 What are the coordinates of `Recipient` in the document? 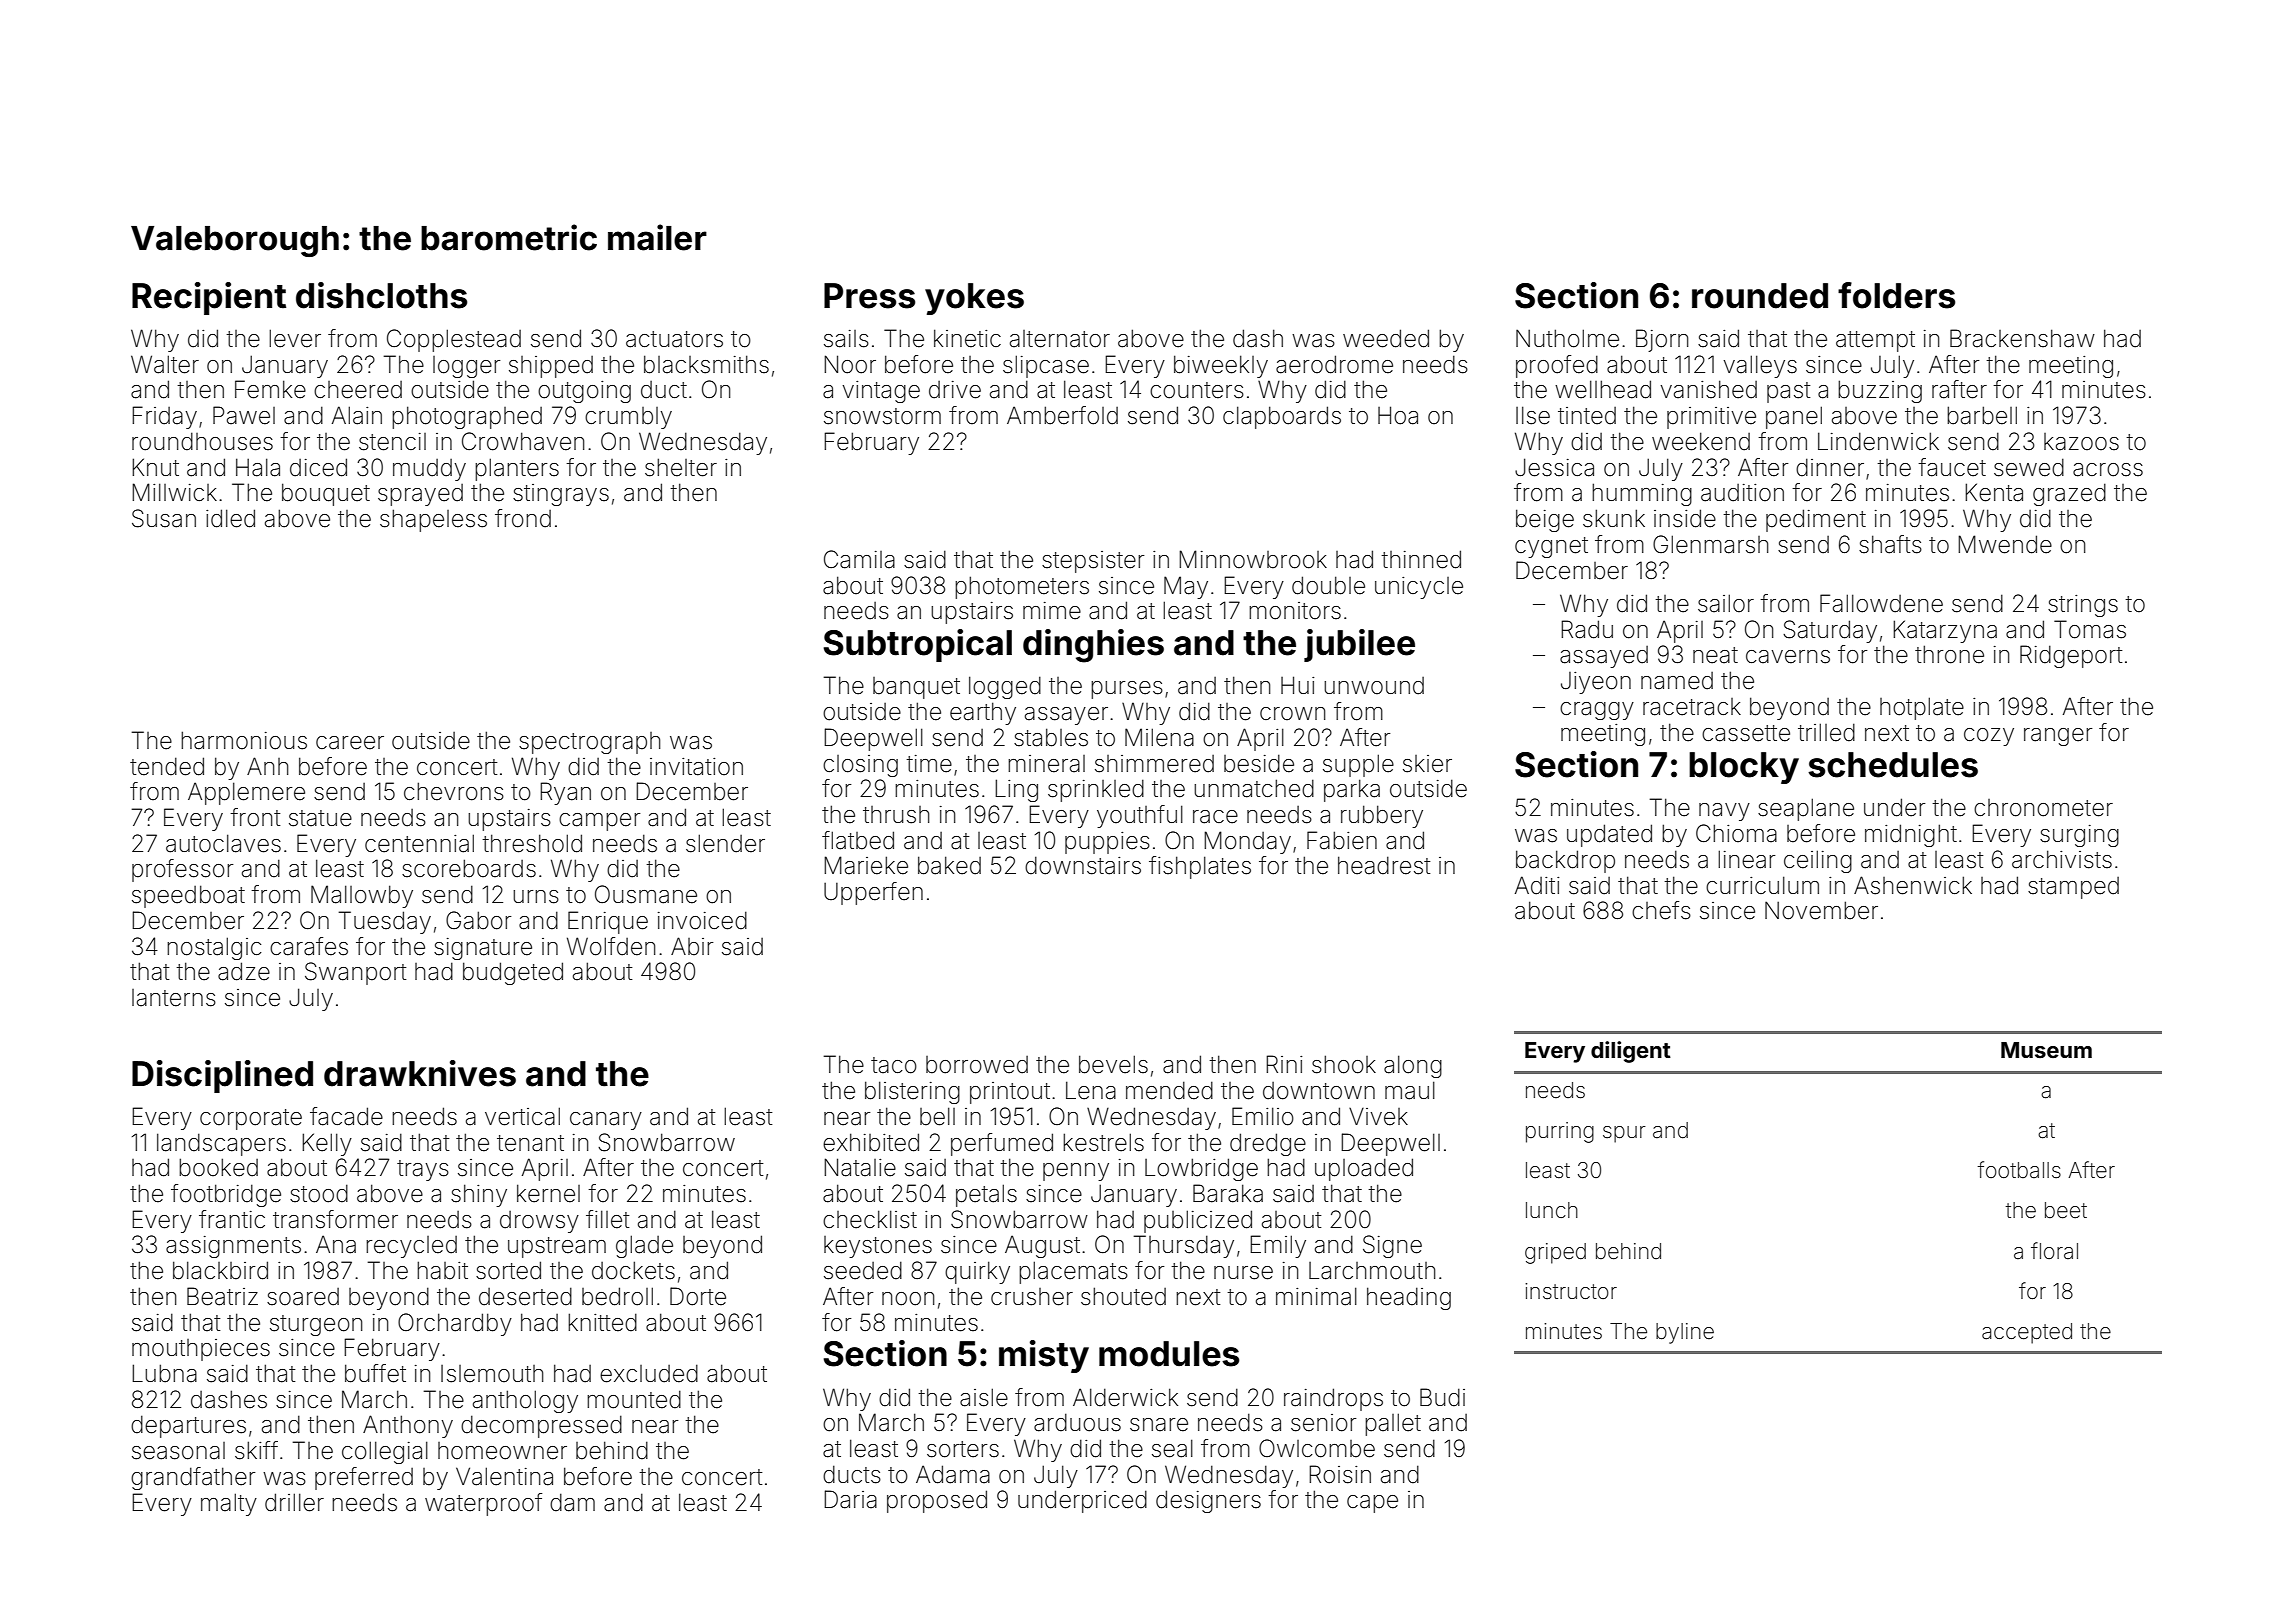 It's located at (209, 298).
